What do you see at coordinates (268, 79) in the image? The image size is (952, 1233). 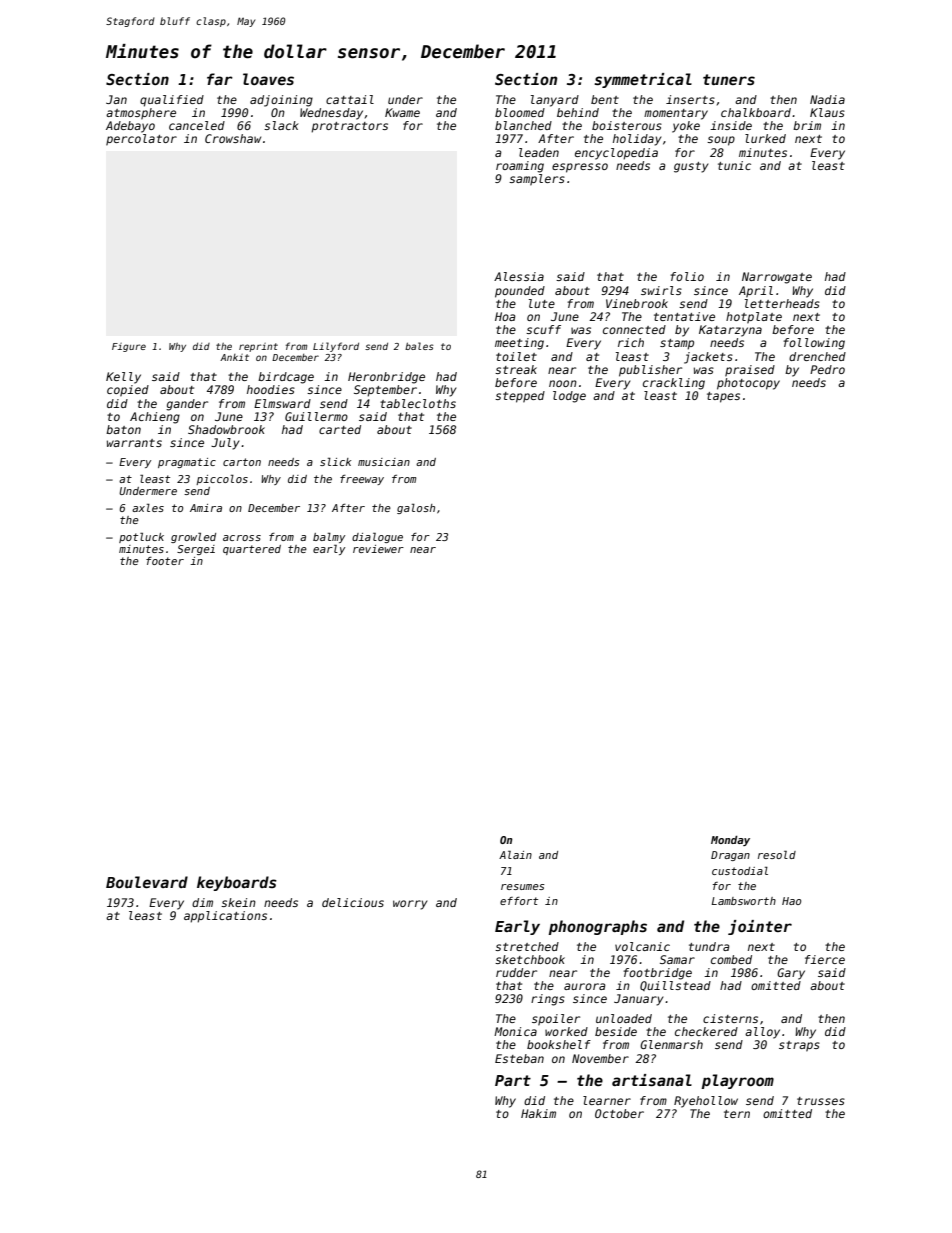 I see `loaves` at bounding box center [268, 79].
